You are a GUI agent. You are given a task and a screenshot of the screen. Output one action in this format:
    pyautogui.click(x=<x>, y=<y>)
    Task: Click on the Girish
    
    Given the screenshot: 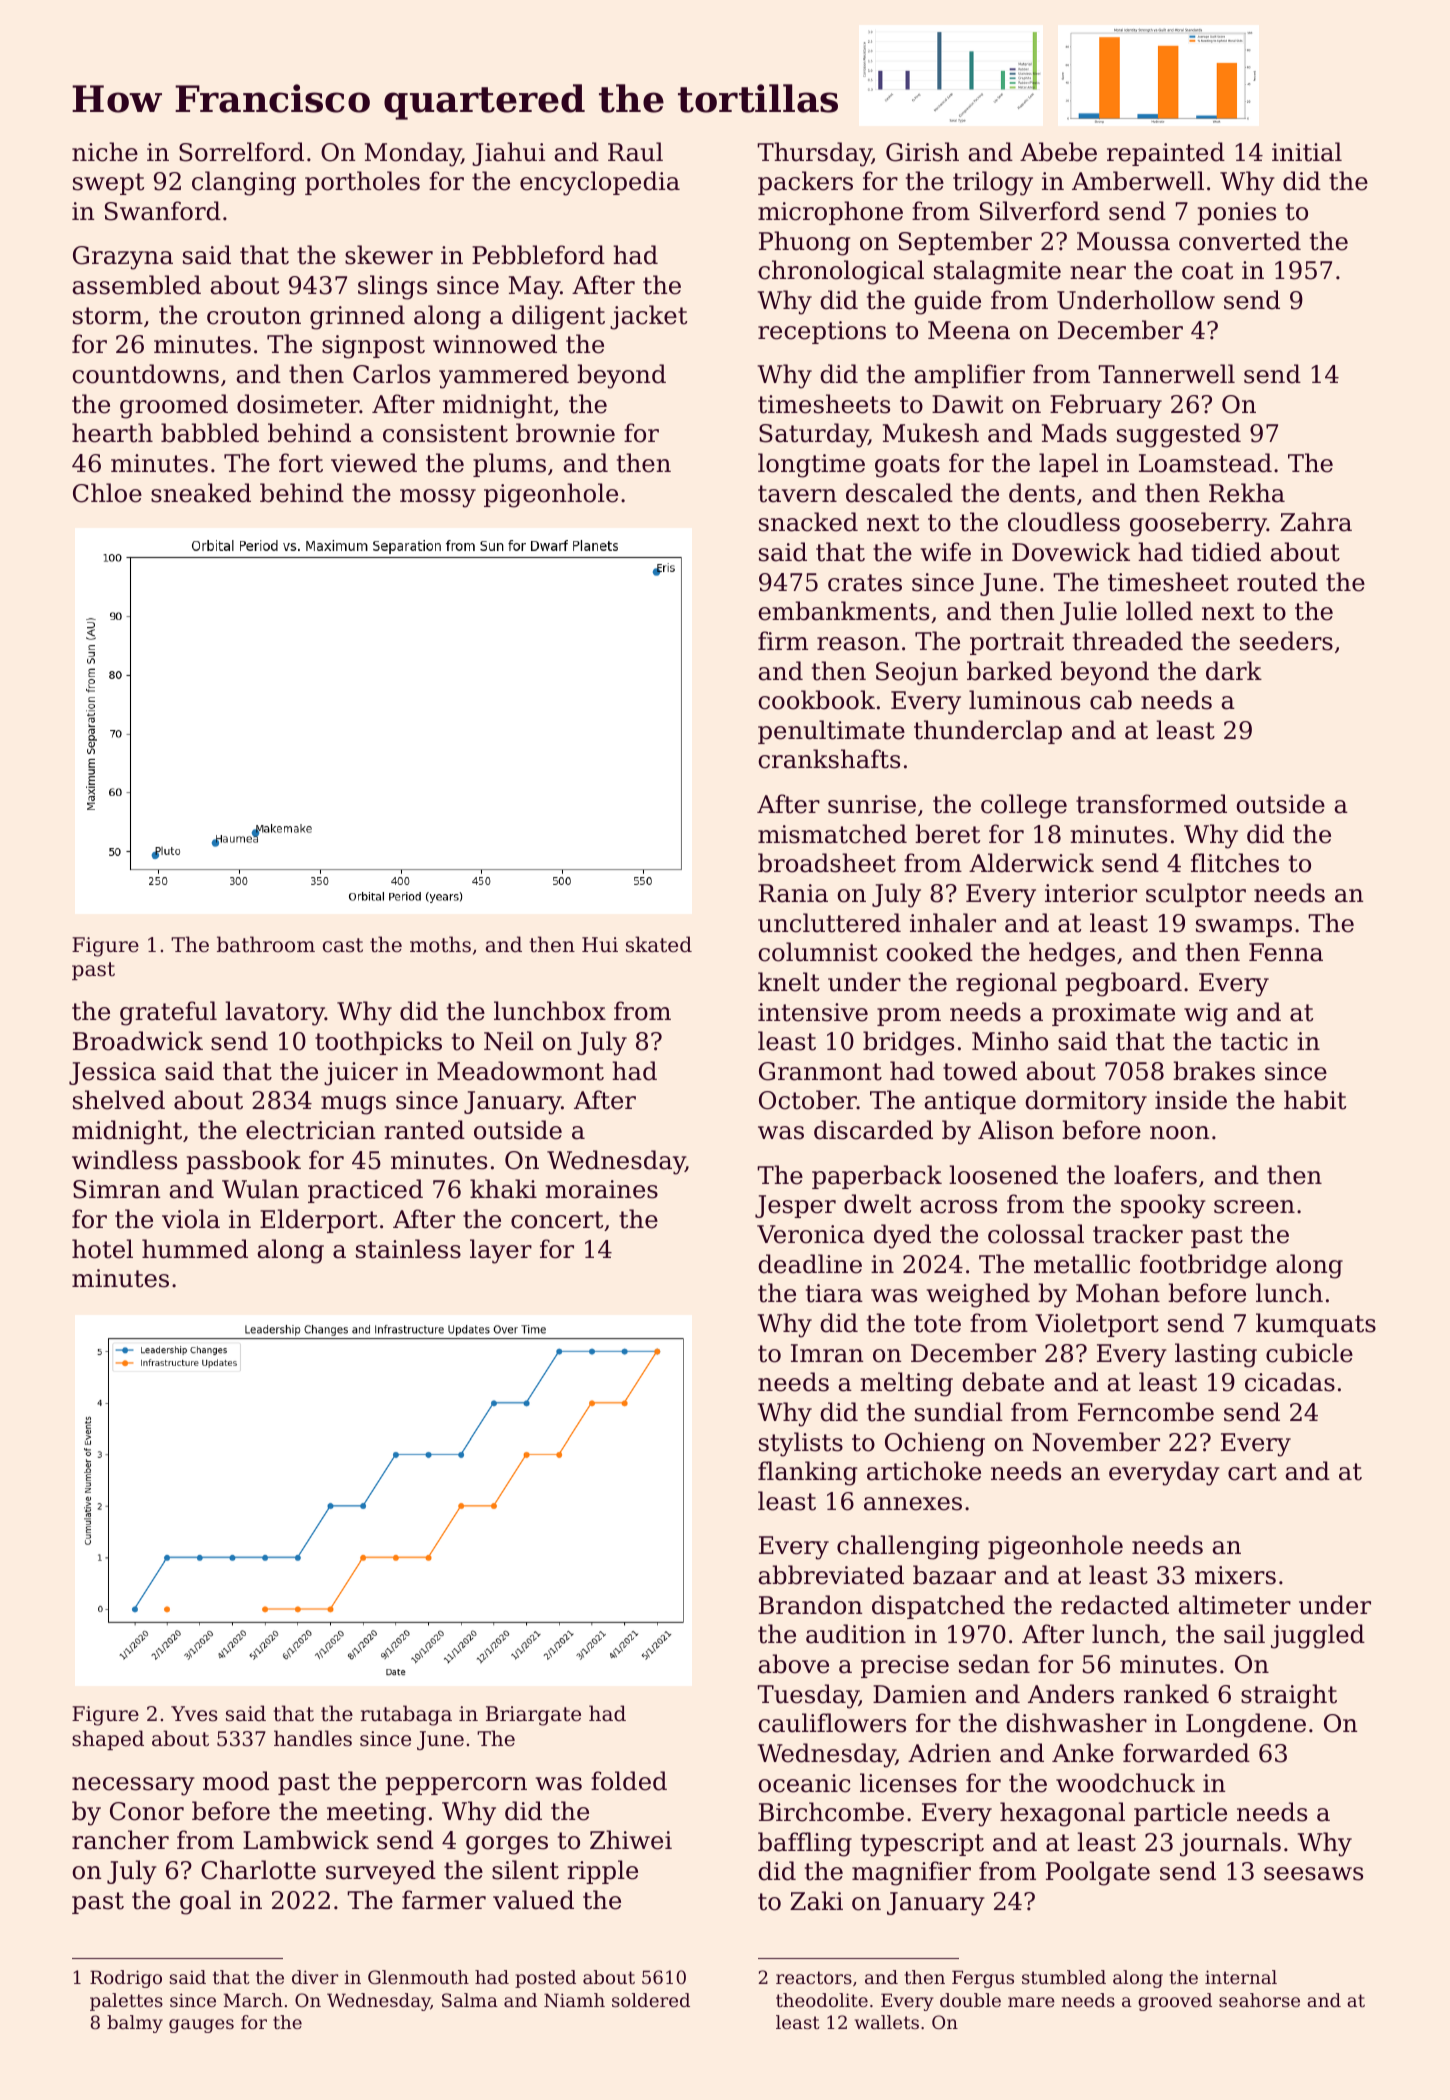 What is the action you would take?
    pyautogui.click(x=922, y=152)
